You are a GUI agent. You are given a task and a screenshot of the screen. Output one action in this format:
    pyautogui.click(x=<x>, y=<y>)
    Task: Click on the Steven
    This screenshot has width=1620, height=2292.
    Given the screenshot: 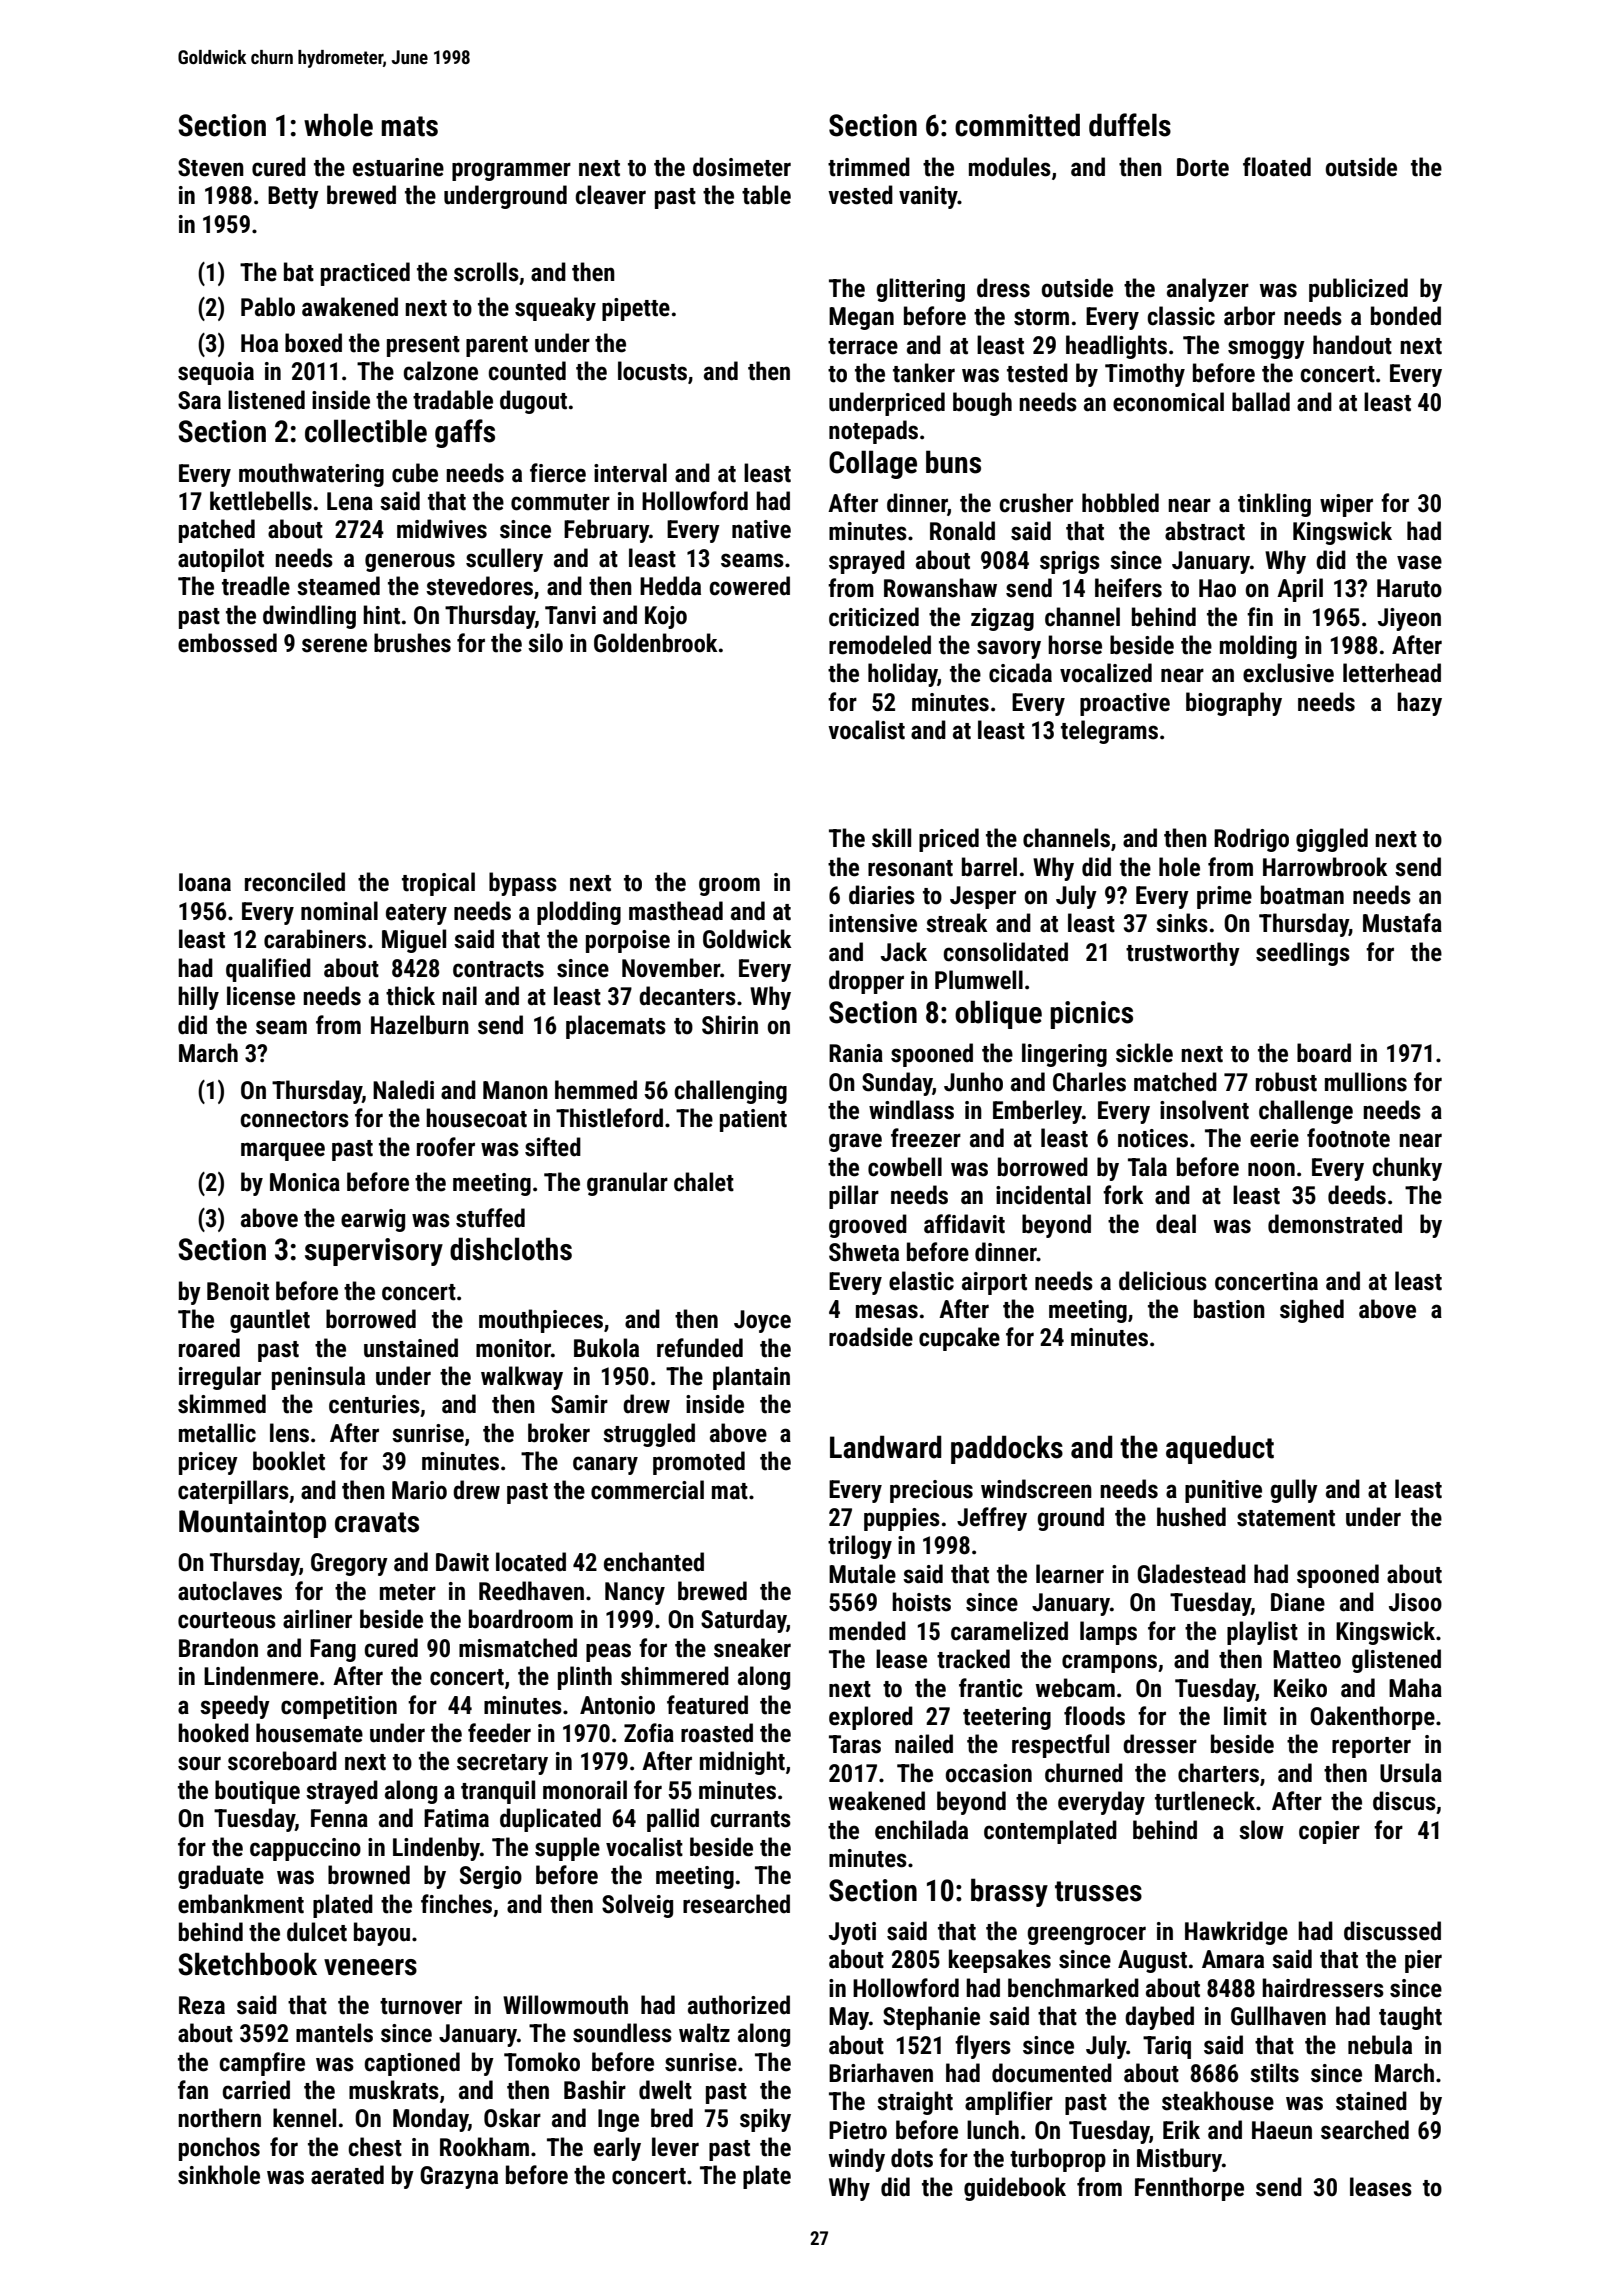 What is the action you would take?
    pyautogui.click(x=211, y=167)
